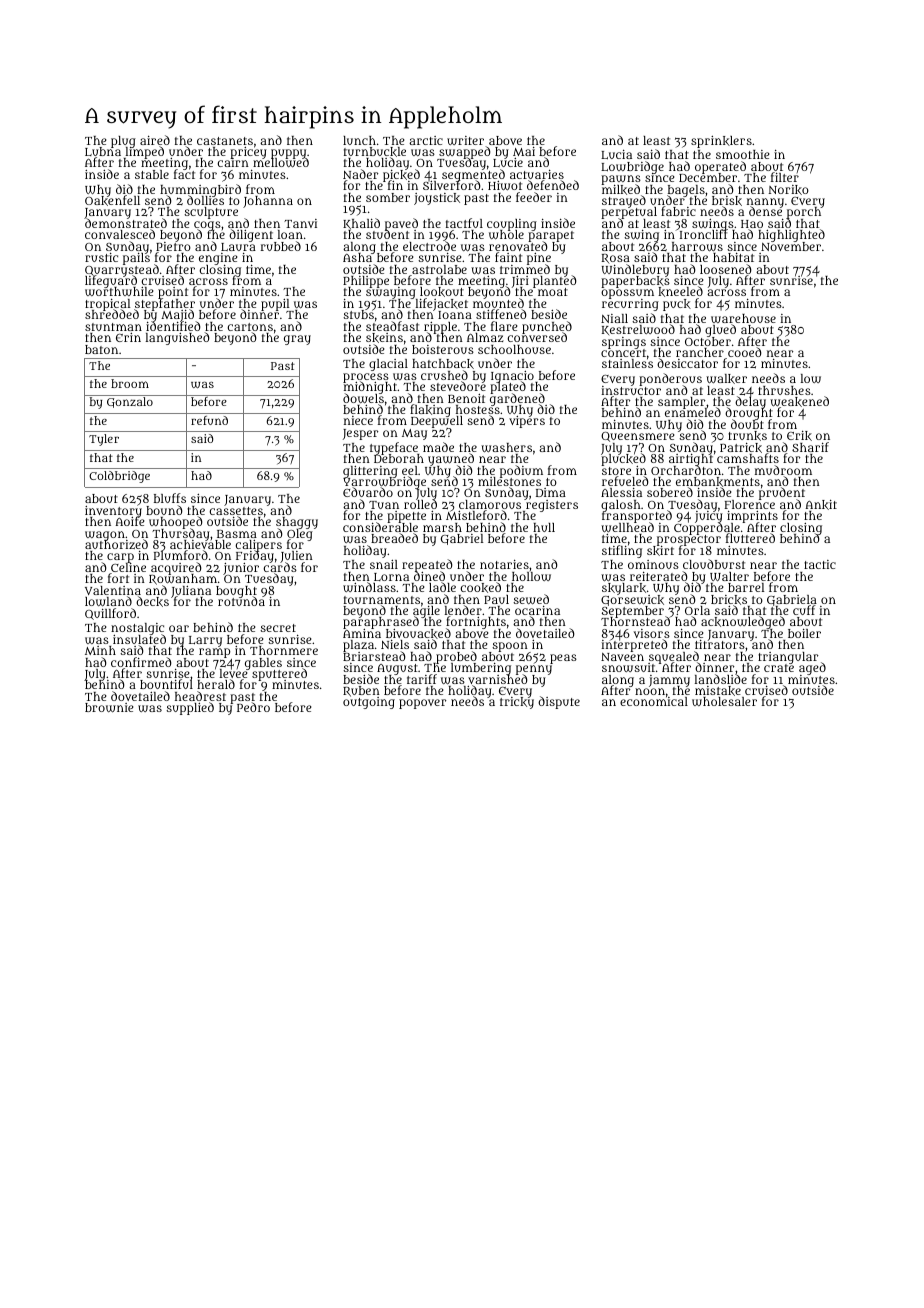 The width and height of the screenshot is (924, 1308). I want to click on lifeguard, so click(111, 282).
